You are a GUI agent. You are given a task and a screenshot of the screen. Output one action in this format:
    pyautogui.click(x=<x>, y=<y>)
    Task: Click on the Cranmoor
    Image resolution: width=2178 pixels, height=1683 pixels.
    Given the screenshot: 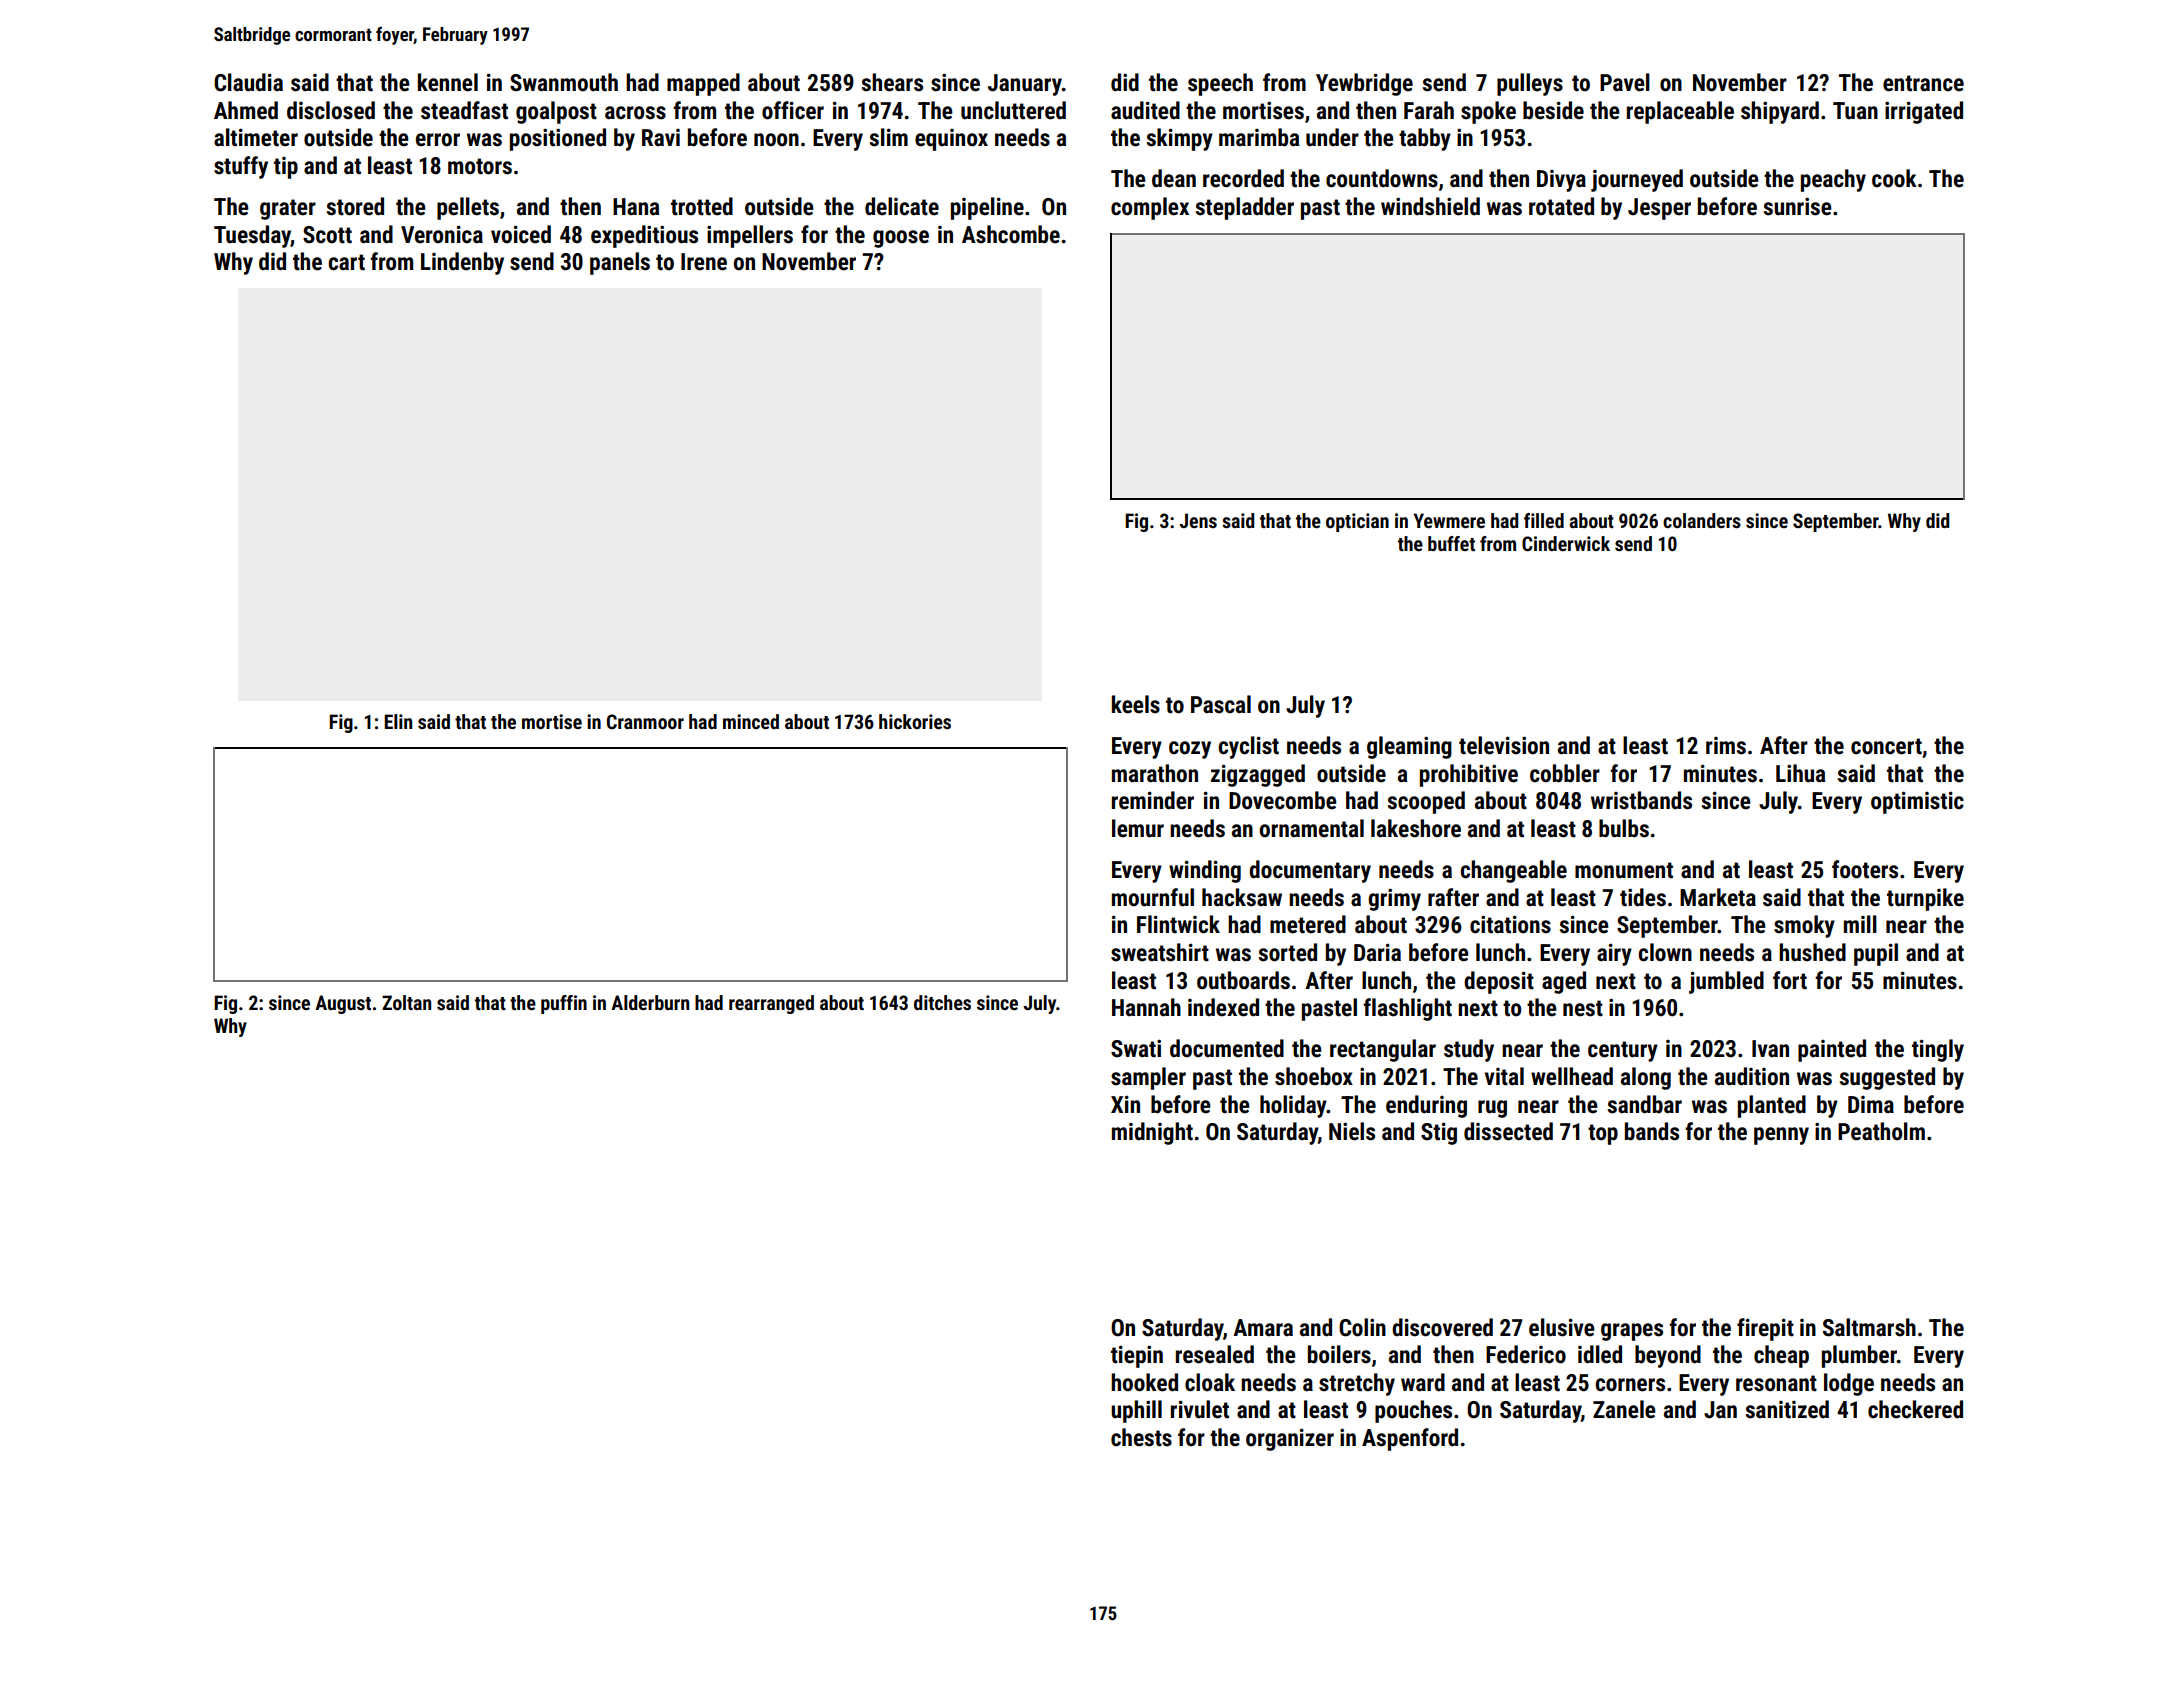 What is the action you would take?
    pyautogui.click(x=645, y=721)
